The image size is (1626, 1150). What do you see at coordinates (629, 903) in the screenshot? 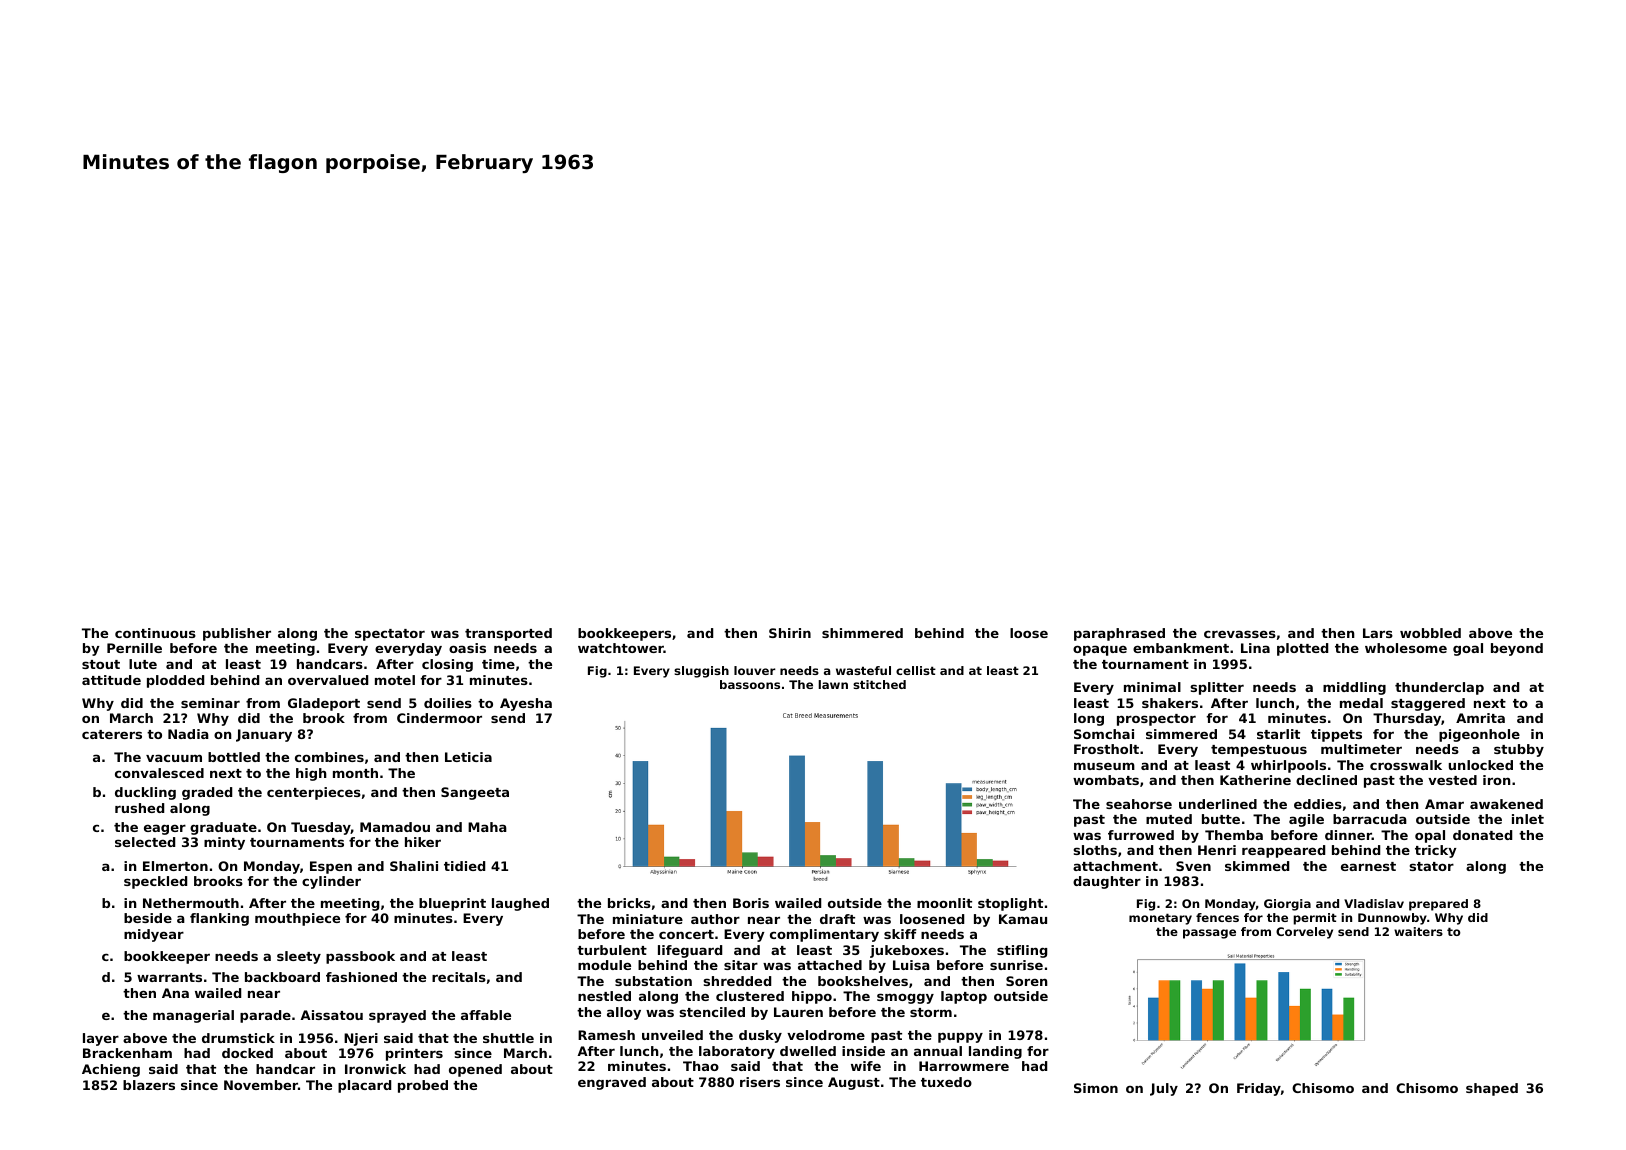
I see `bricks` at bounding box center [629, 903].
